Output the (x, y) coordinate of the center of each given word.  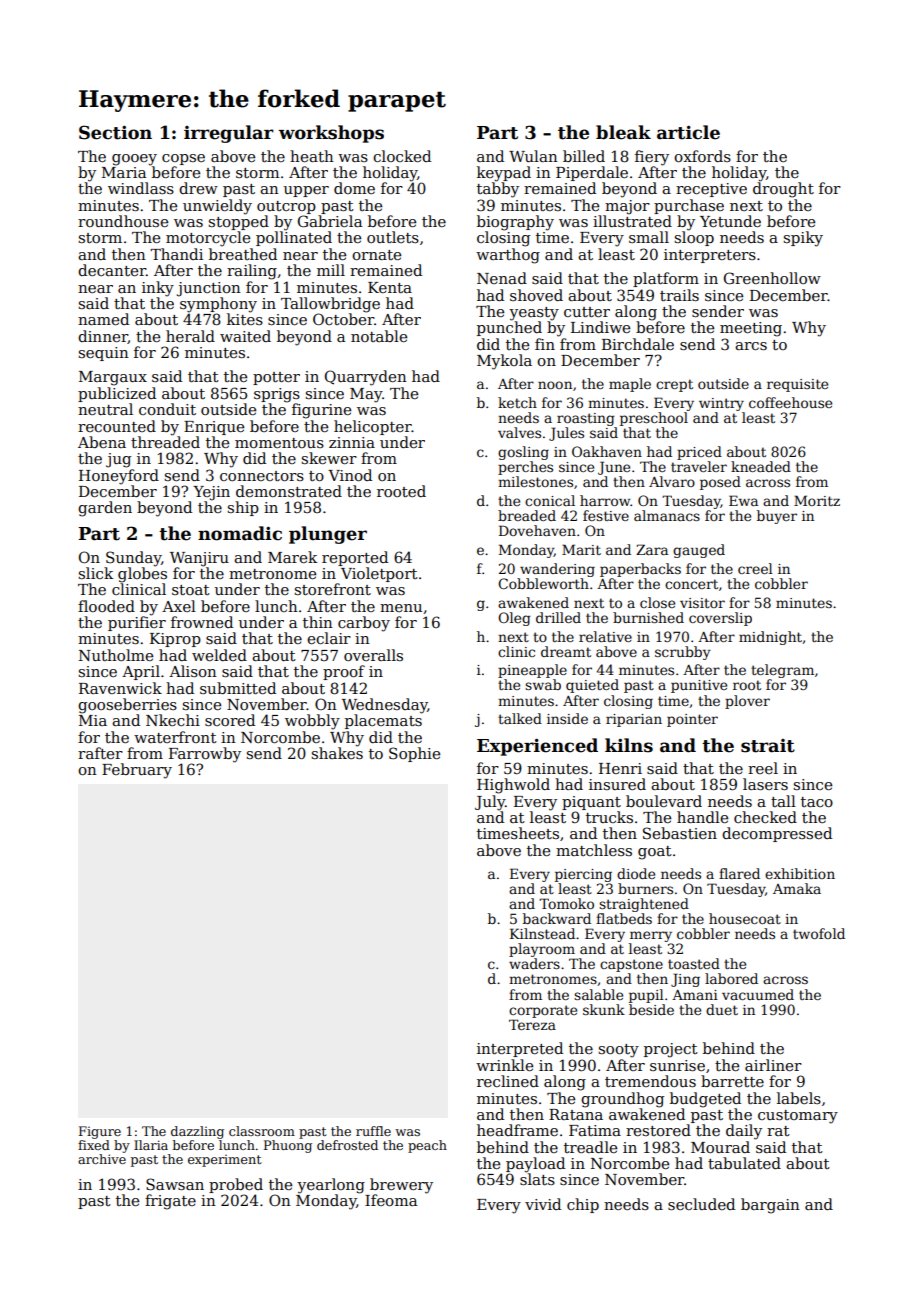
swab (543, 684)
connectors (262, 476)
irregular (229, 134)
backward (557, 918)
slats (537, 1179)
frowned (202, 622)
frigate (170, 1202)
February (137, 771)
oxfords (702, 156)
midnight (770, 638)
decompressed (777, 834)
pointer (692, 720)
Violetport (379, 574)
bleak (623, 132)
